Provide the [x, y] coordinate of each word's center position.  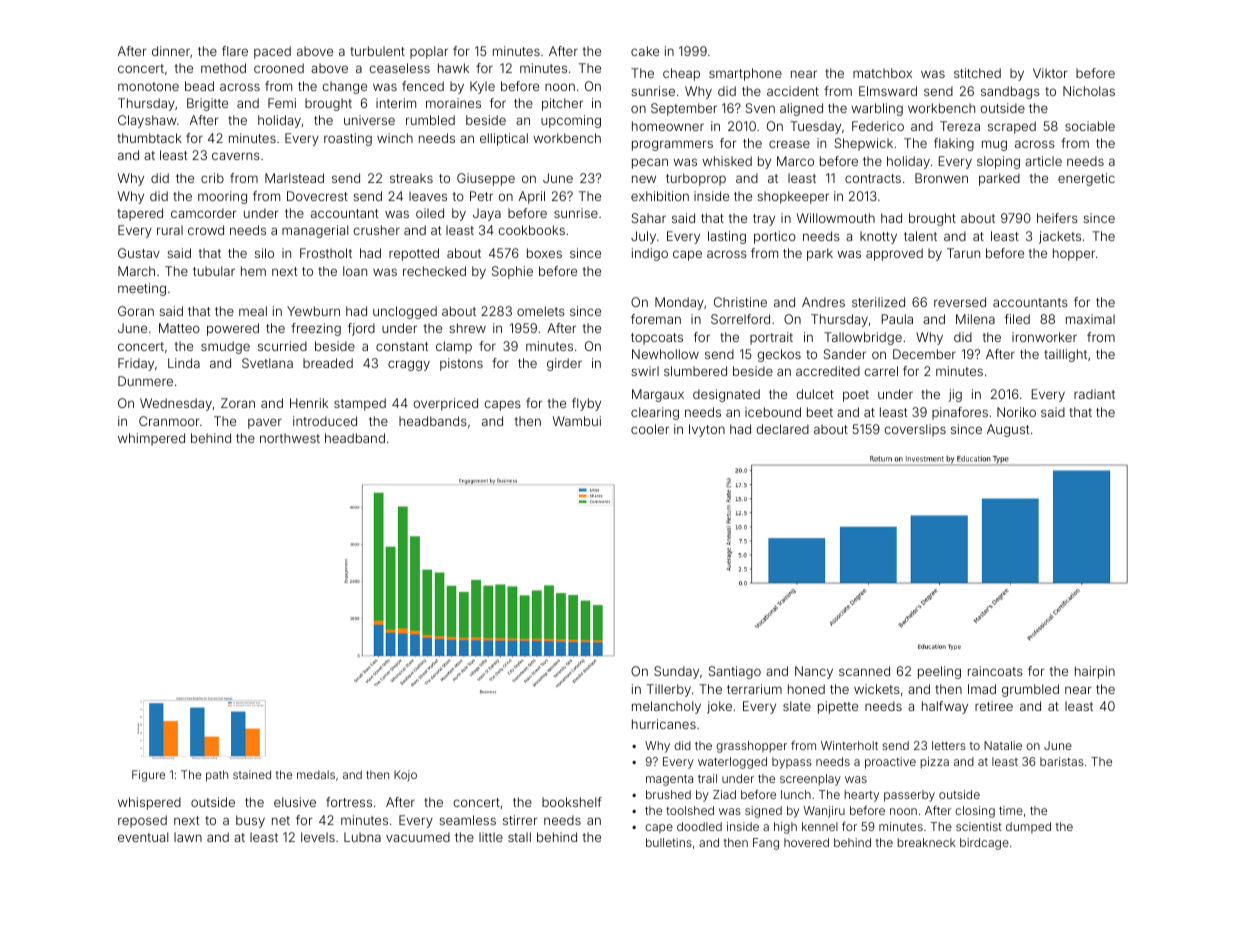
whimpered [151, 439]
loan [355, 271]
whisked [727, 161]
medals [316, 774]
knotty [878, 237]
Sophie [512, 272]
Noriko [1016, 412]
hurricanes [664, 724]
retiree [994, 706]
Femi [282, 103]
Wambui [577, 421]
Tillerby [669, 690]
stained [252, 774]
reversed [960, 302]
